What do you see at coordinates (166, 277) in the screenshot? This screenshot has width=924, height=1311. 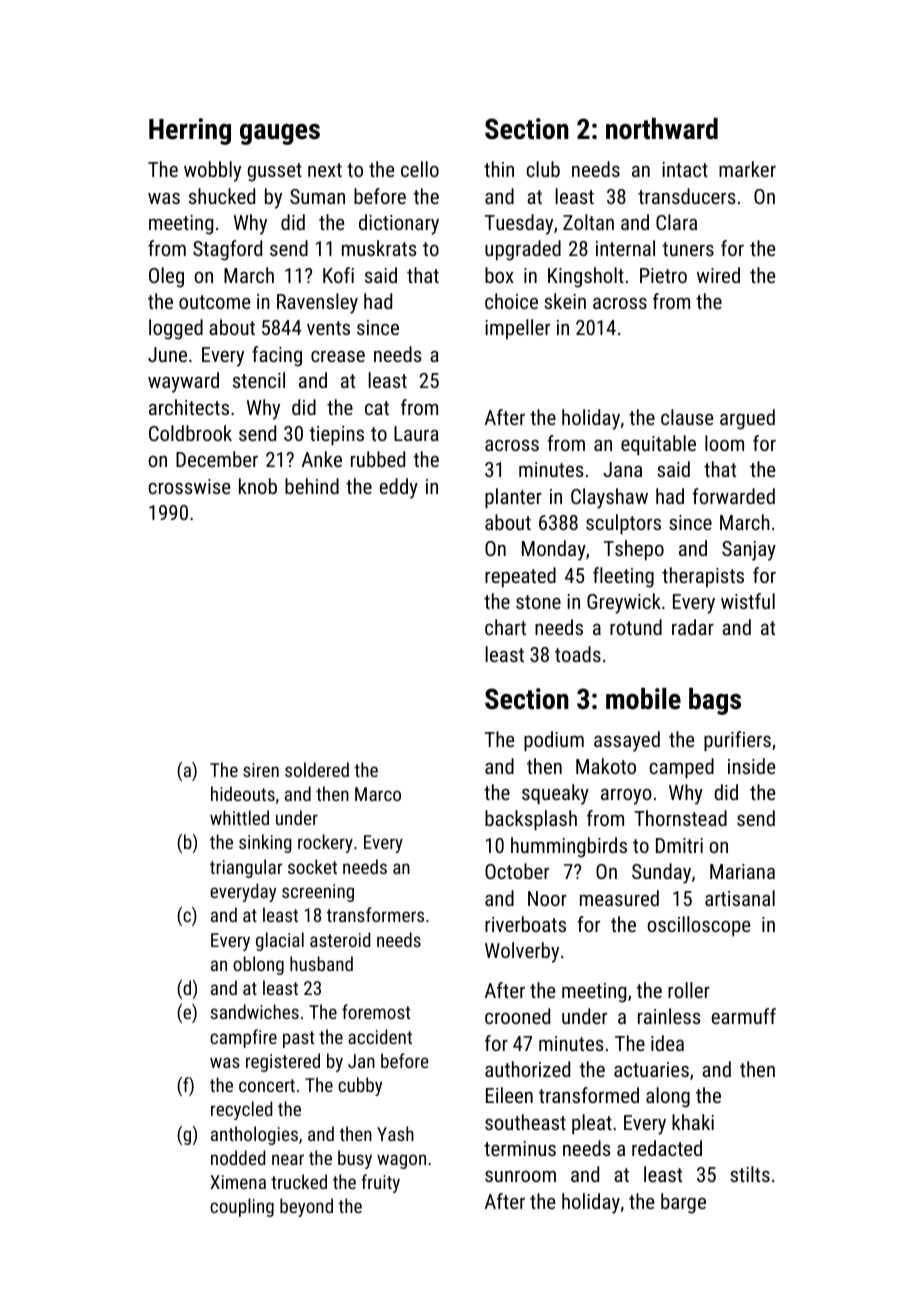 I see `Oleg` at bounding box center [166, 277].
